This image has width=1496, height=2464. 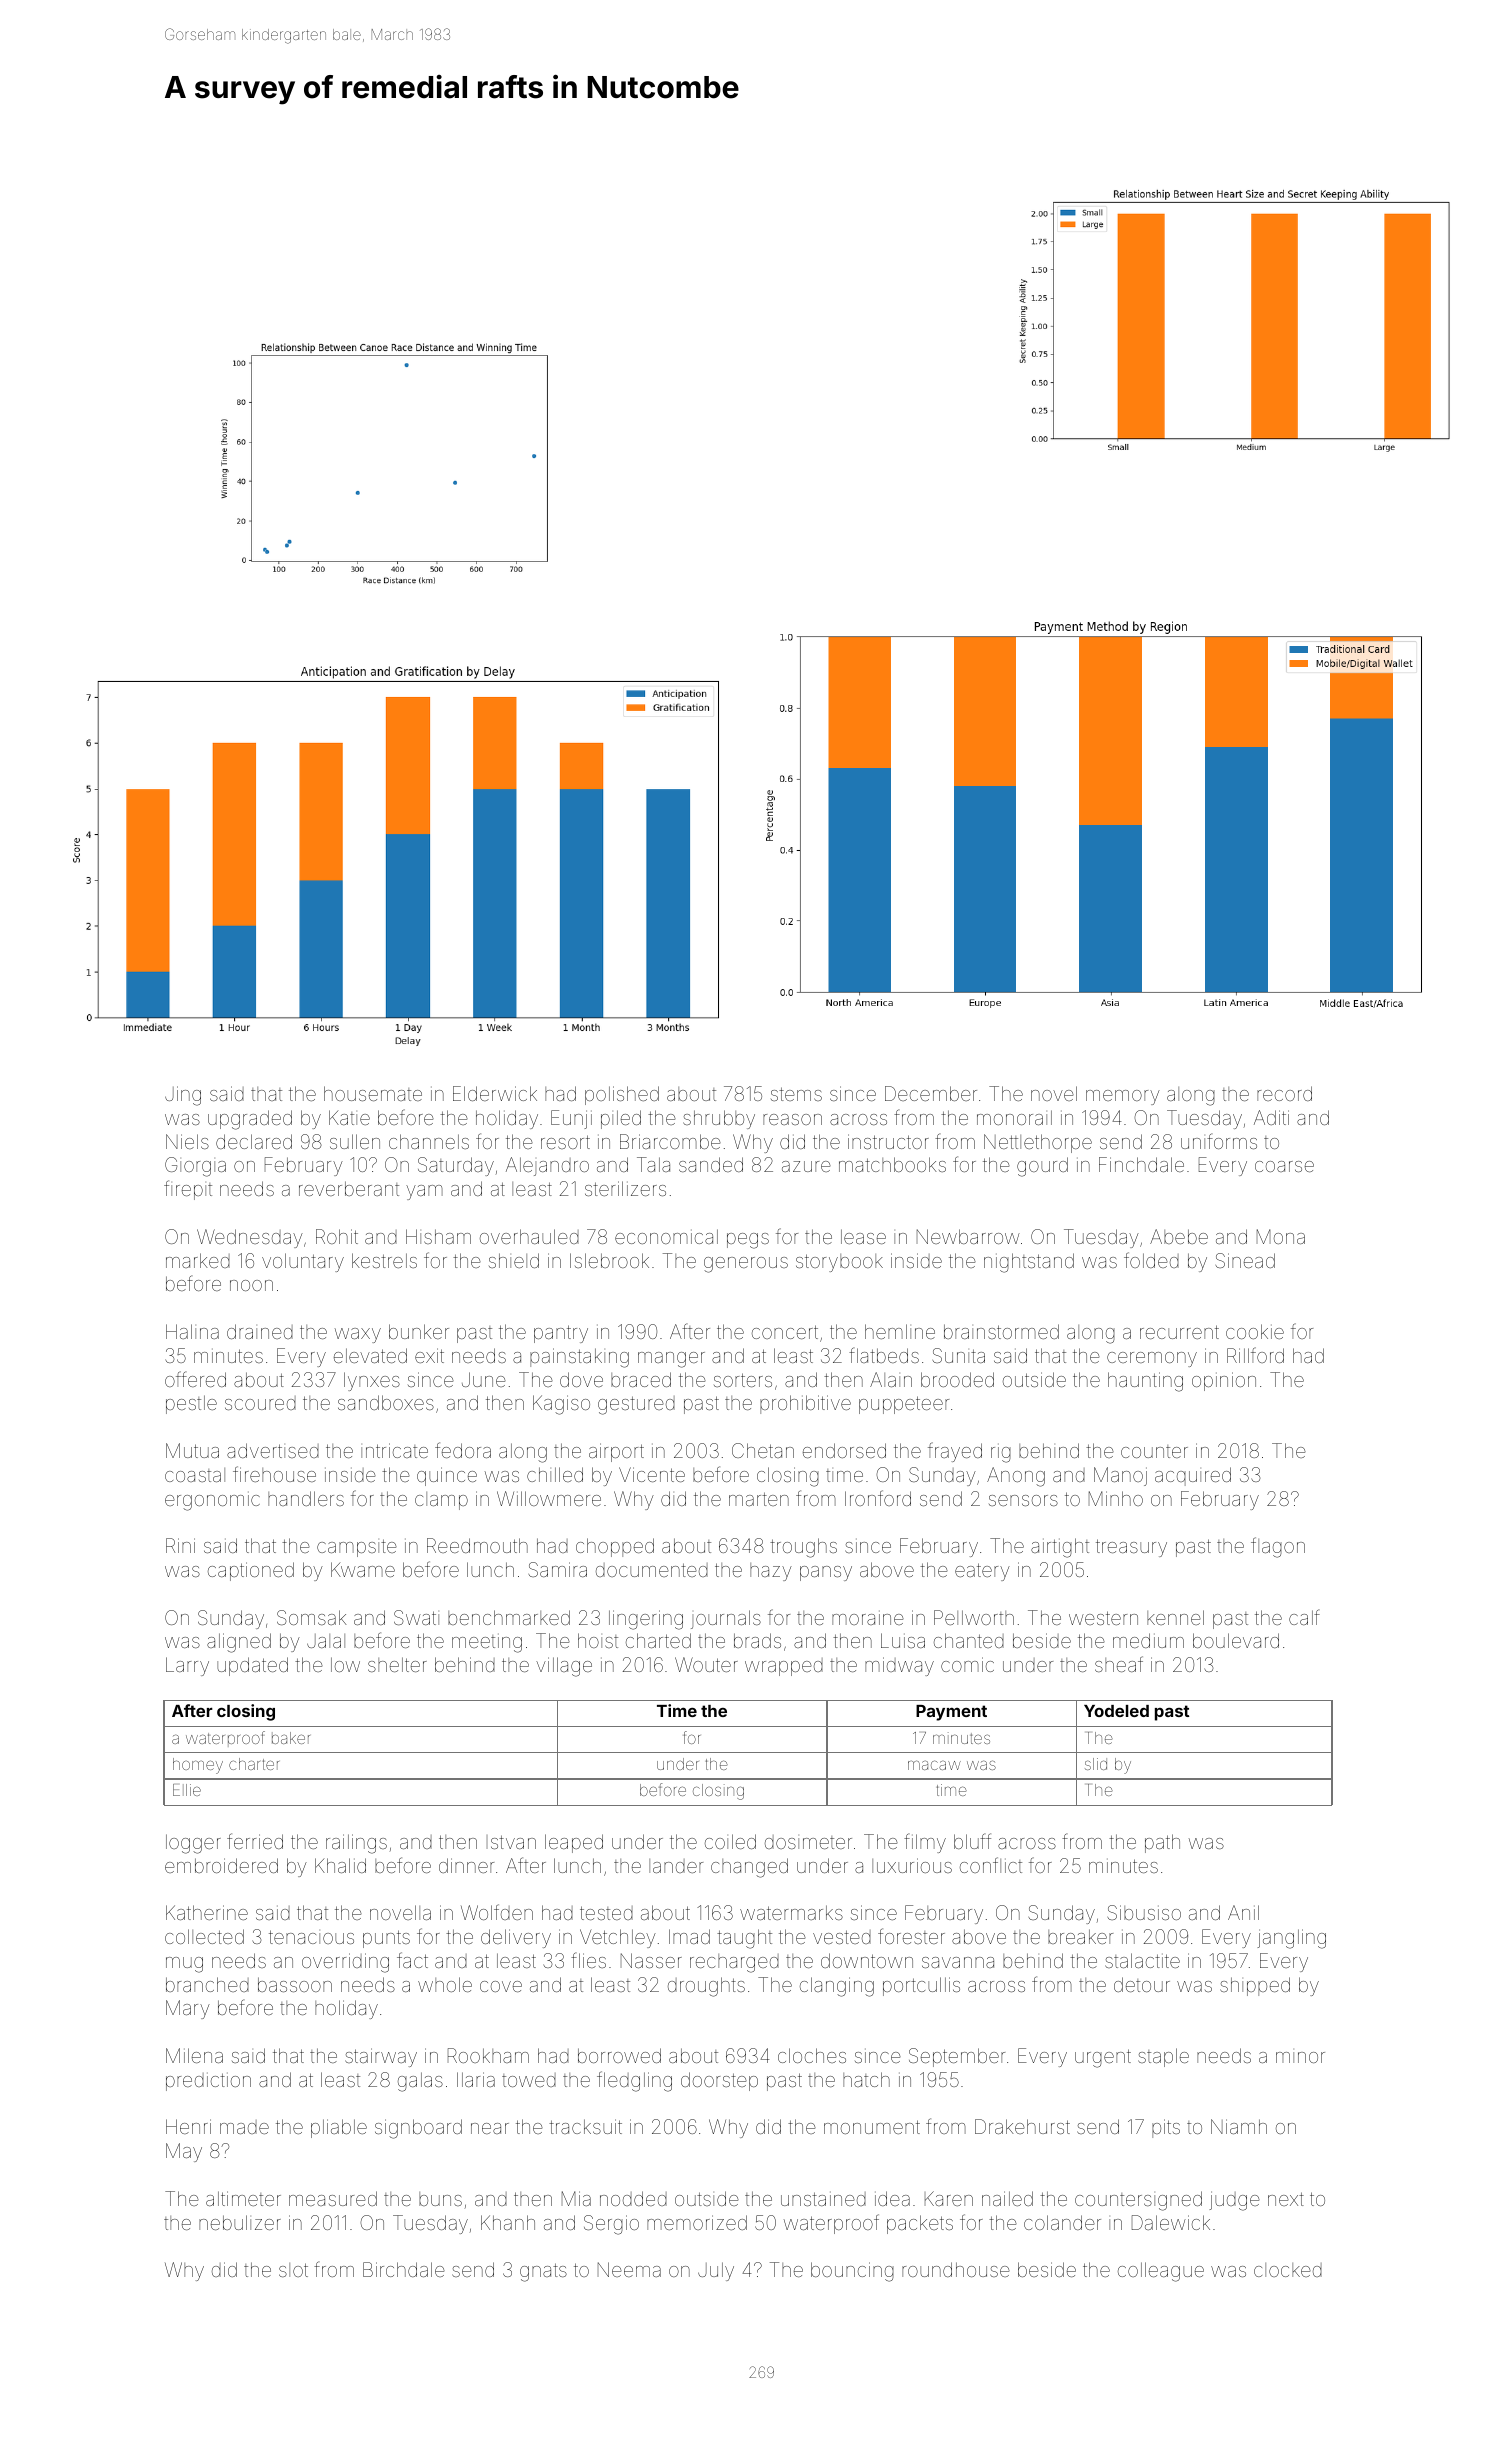 What do you see at coordinates (1103, 2058) in the image?
I see `urgent` at bounding box center [1103, 2058].
